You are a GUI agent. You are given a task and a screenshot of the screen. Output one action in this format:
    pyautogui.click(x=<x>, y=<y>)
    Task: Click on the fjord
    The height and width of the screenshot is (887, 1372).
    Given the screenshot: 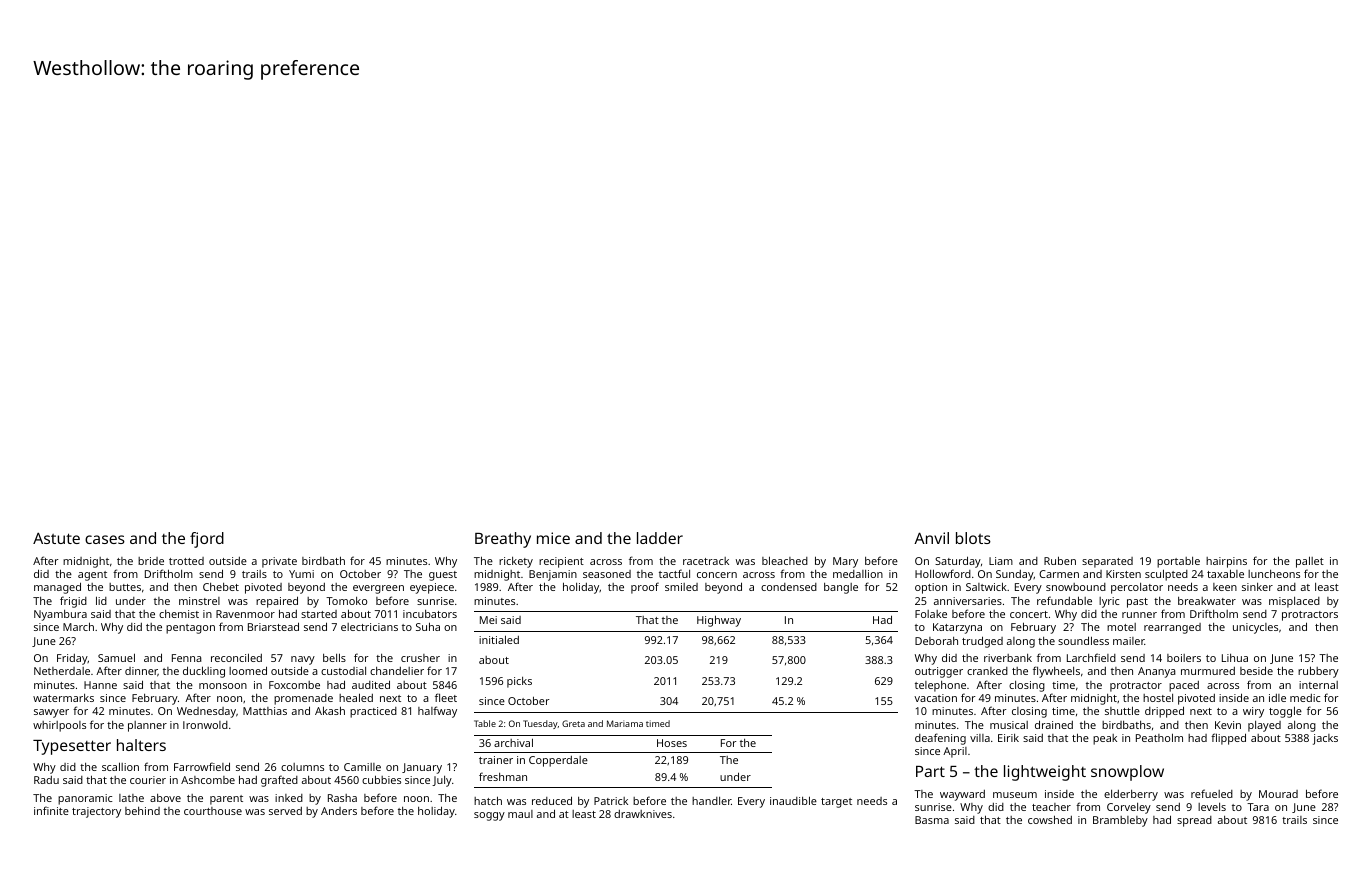 What is the action you would take?
    pyautogui.click(x=207, y=540)
